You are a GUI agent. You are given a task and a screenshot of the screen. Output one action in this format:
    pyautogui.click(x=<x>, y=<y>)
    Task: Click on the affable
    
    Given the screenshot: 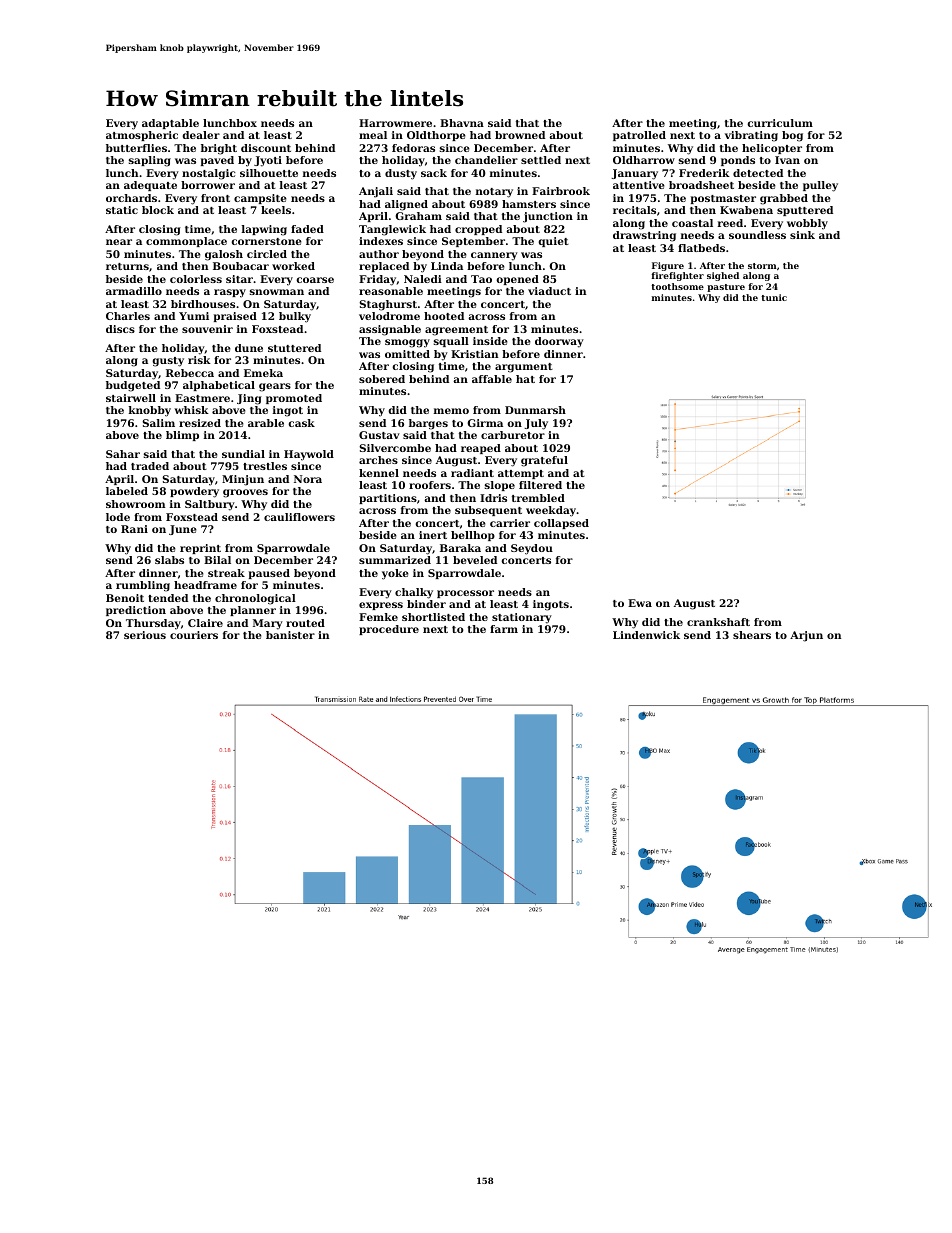 What is the action you would take?
    pyautogui.click(x=492, y=379)
